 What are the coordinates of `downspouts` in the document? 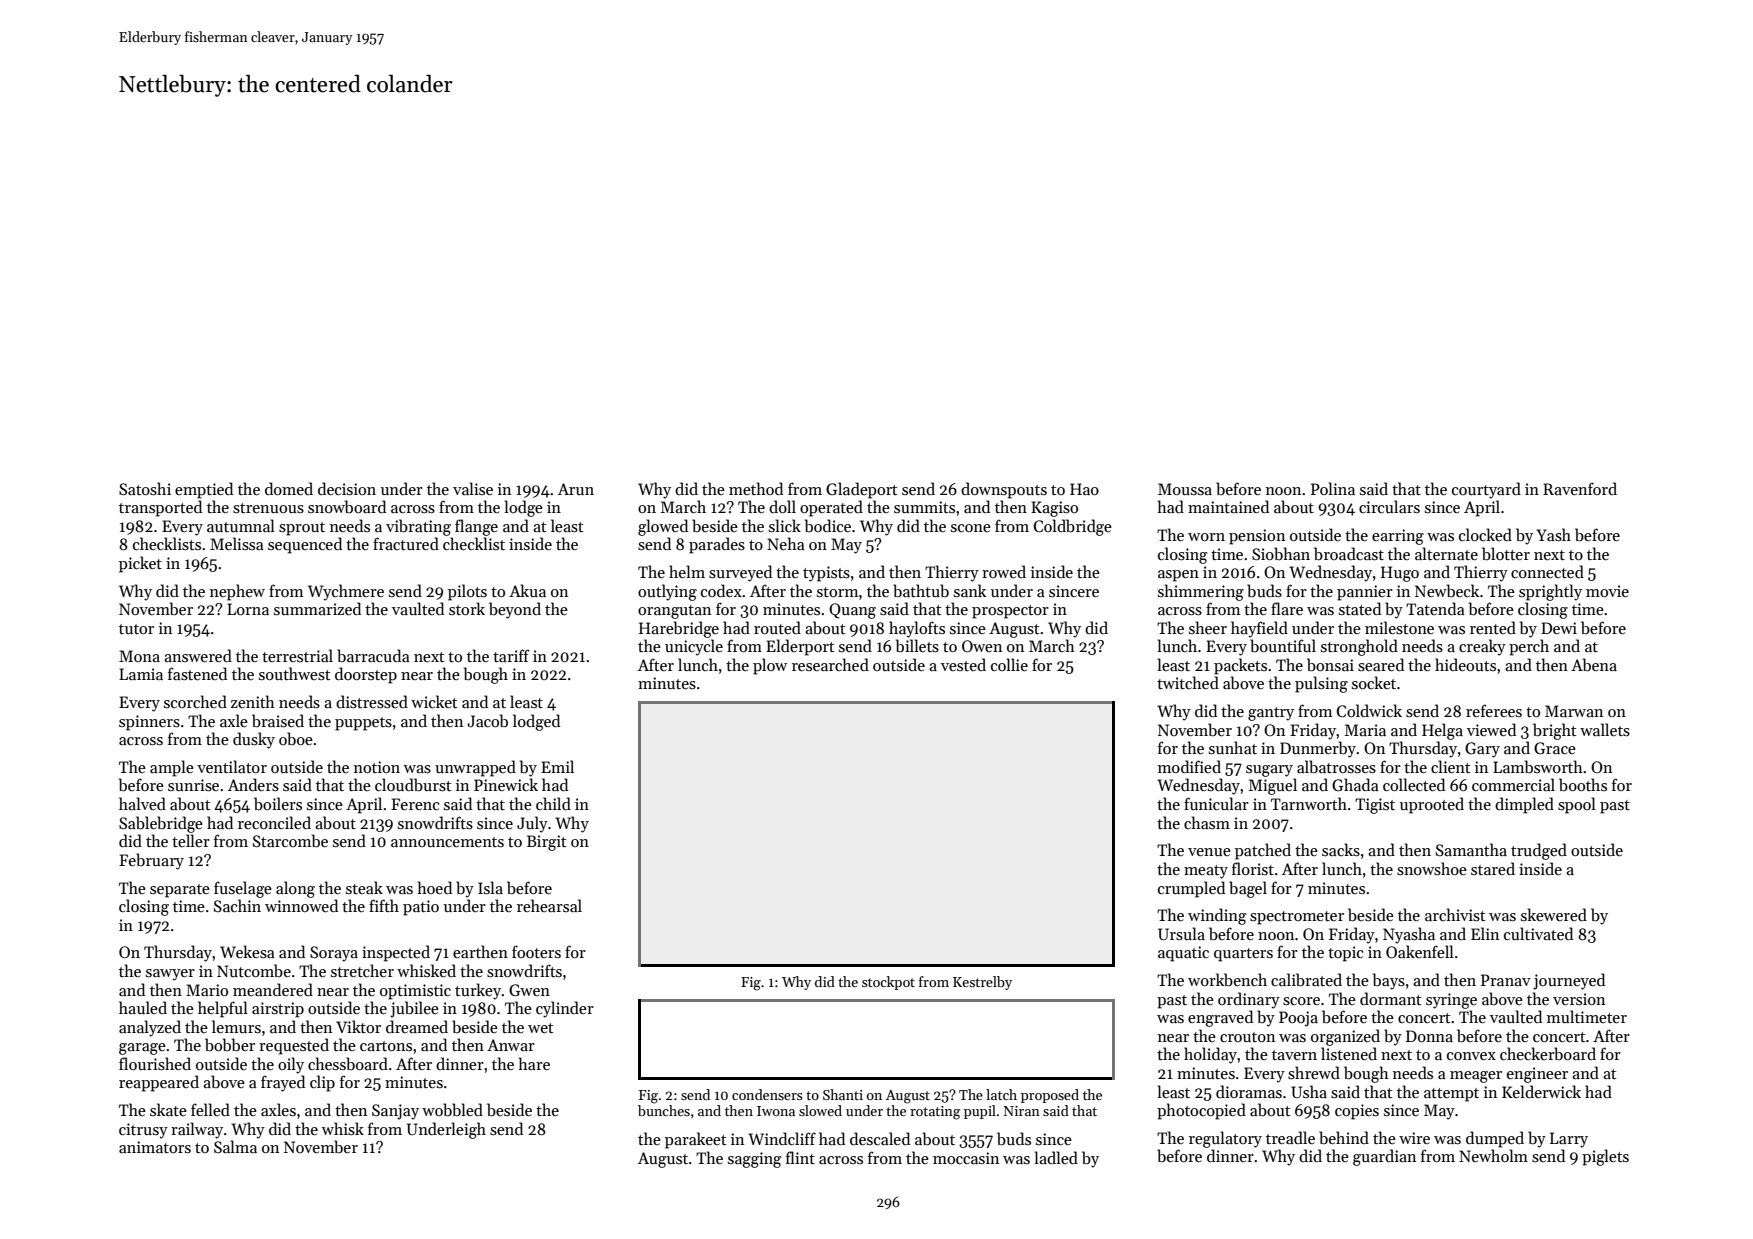 It's located at (1004, 490).
